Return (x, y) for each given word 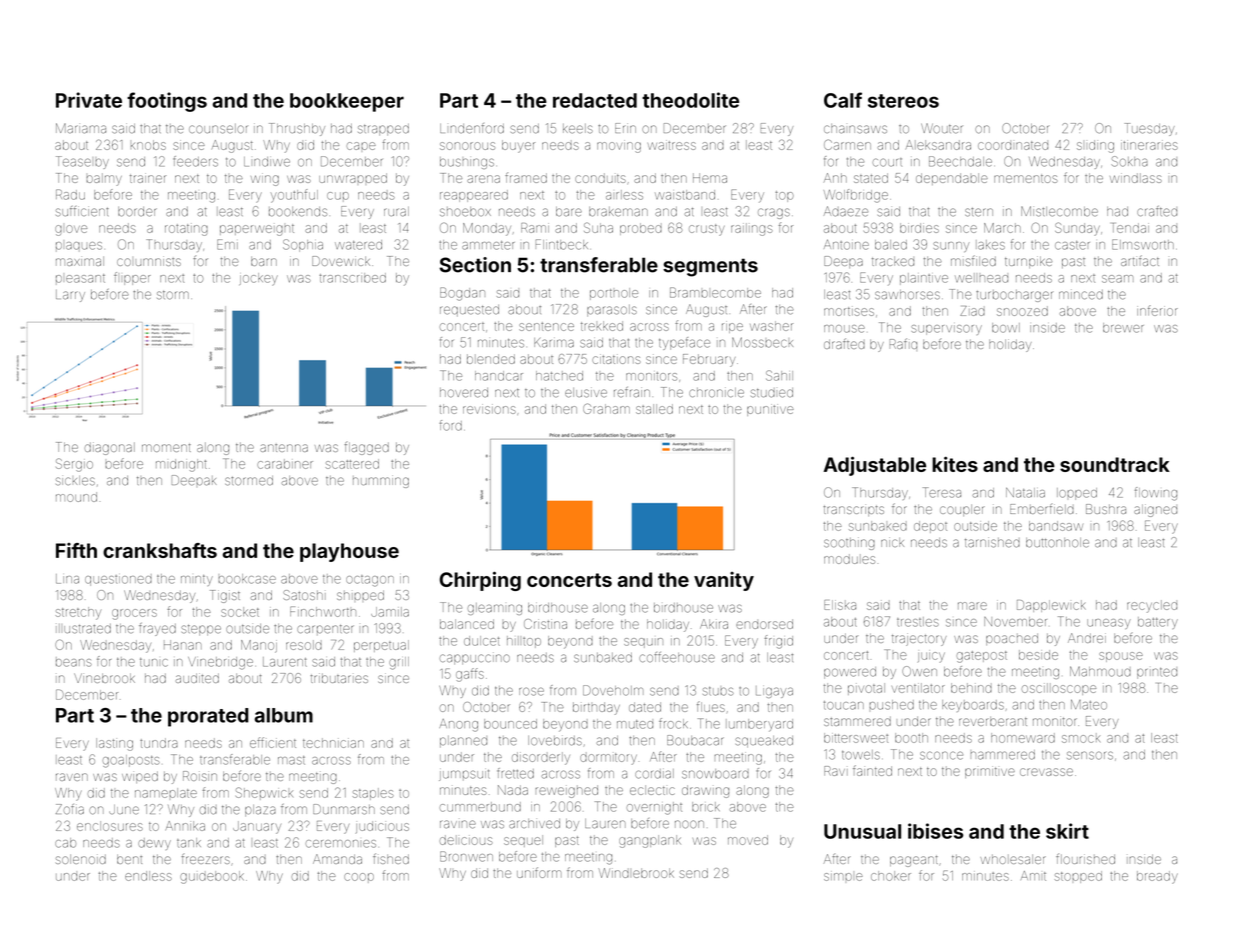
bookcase (247, 579)
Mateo (1089, 704)
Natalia (1025, 493)
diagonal (110, 449)
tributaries (339, 678)
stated (871, 178)
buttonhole (1057, 543)
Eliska (840, 605)
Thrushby (297, 129)
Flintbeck (562, 244)
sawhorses (907, 295)
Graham (606, 408)
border (137, 212)
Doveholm (613, 690)
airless (624, 195)
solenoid (81, 859)
